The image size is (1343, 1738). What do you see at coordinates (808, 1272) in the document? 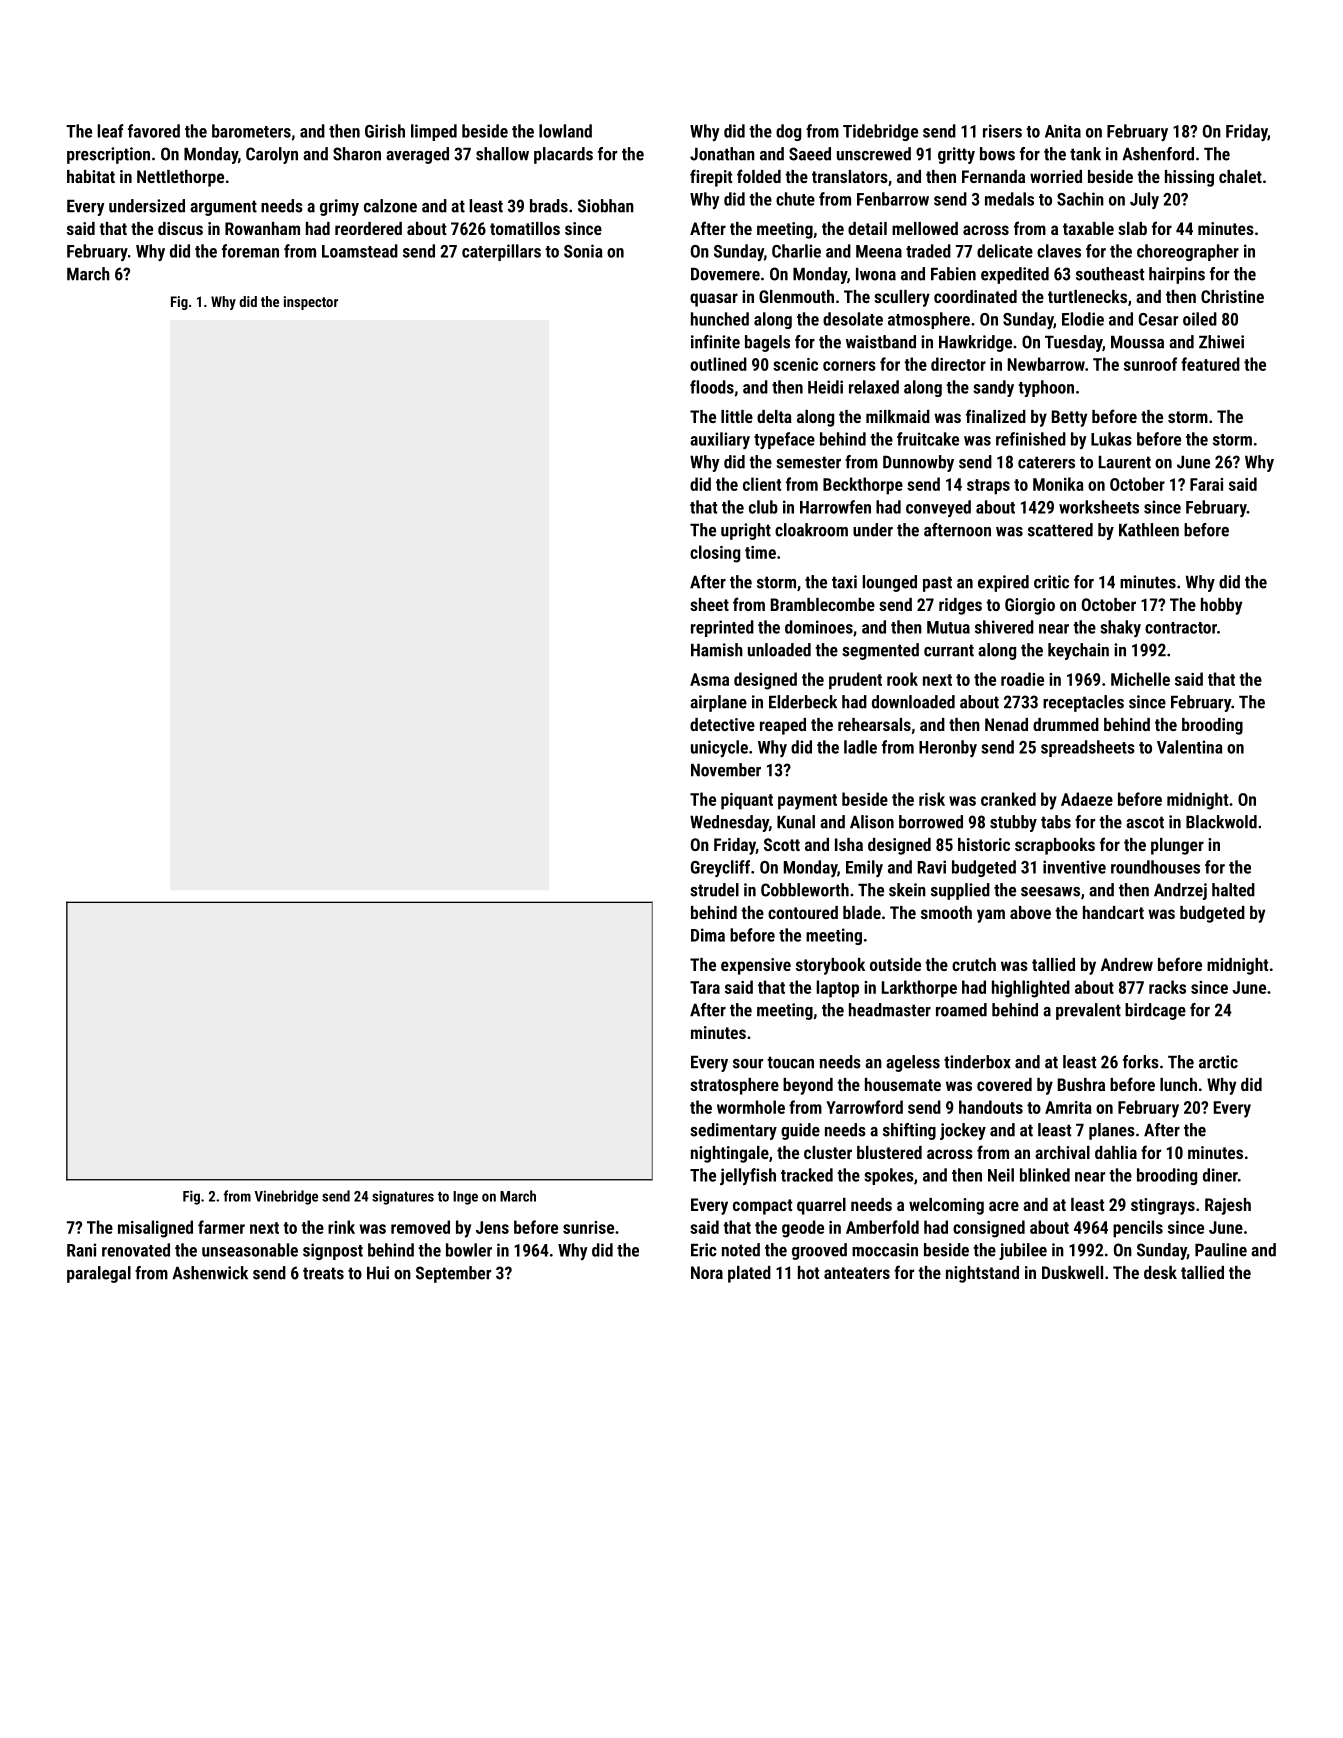
I see `hot` at bounding box center [808, 1272].
